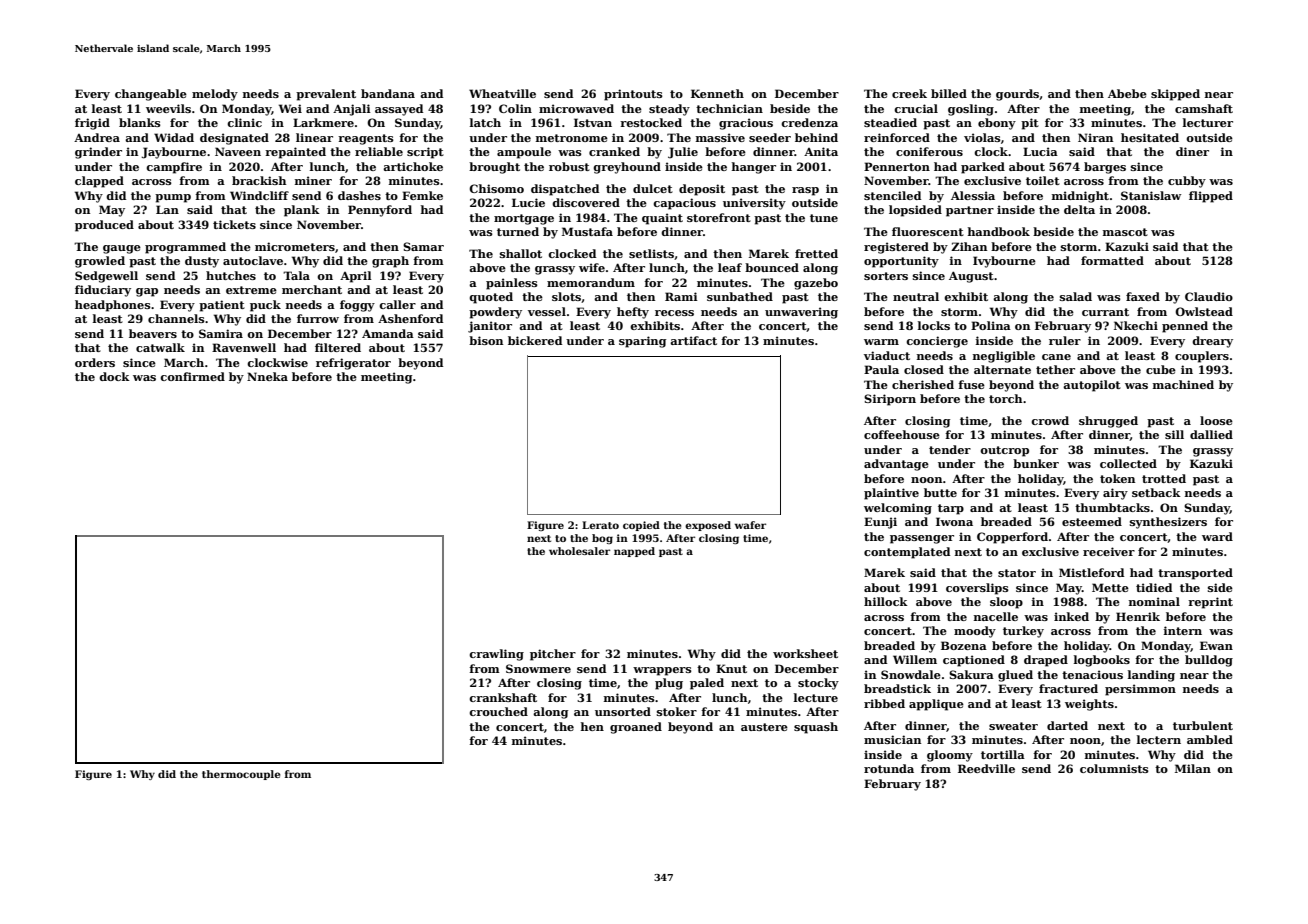 The width and height of the screenshot is (1308, 924). I want to click on Siriporn, so click(890, 400).
